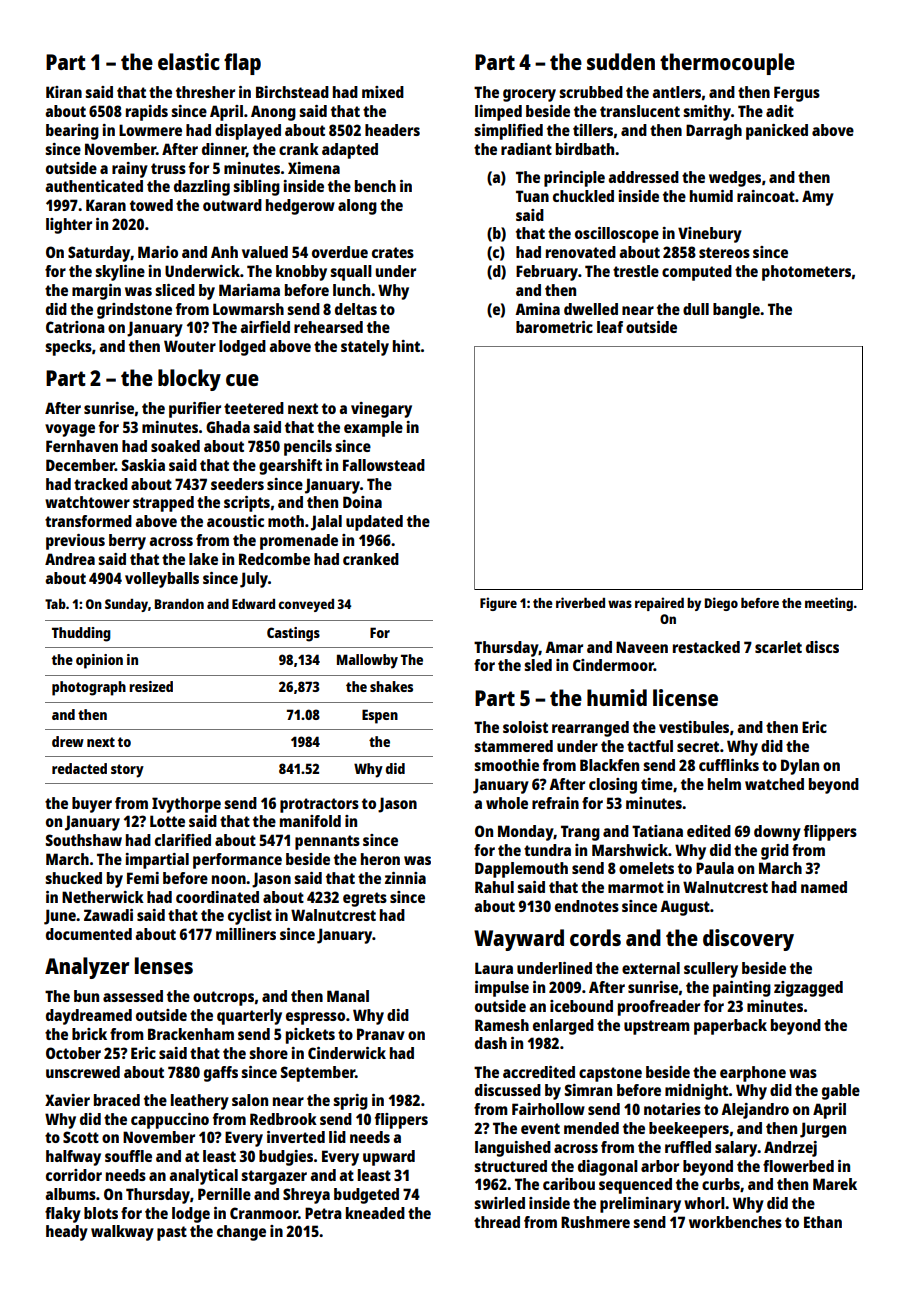 This screenshot has height=1316, width=908. I want to click on elastic, so click(189, 61).
